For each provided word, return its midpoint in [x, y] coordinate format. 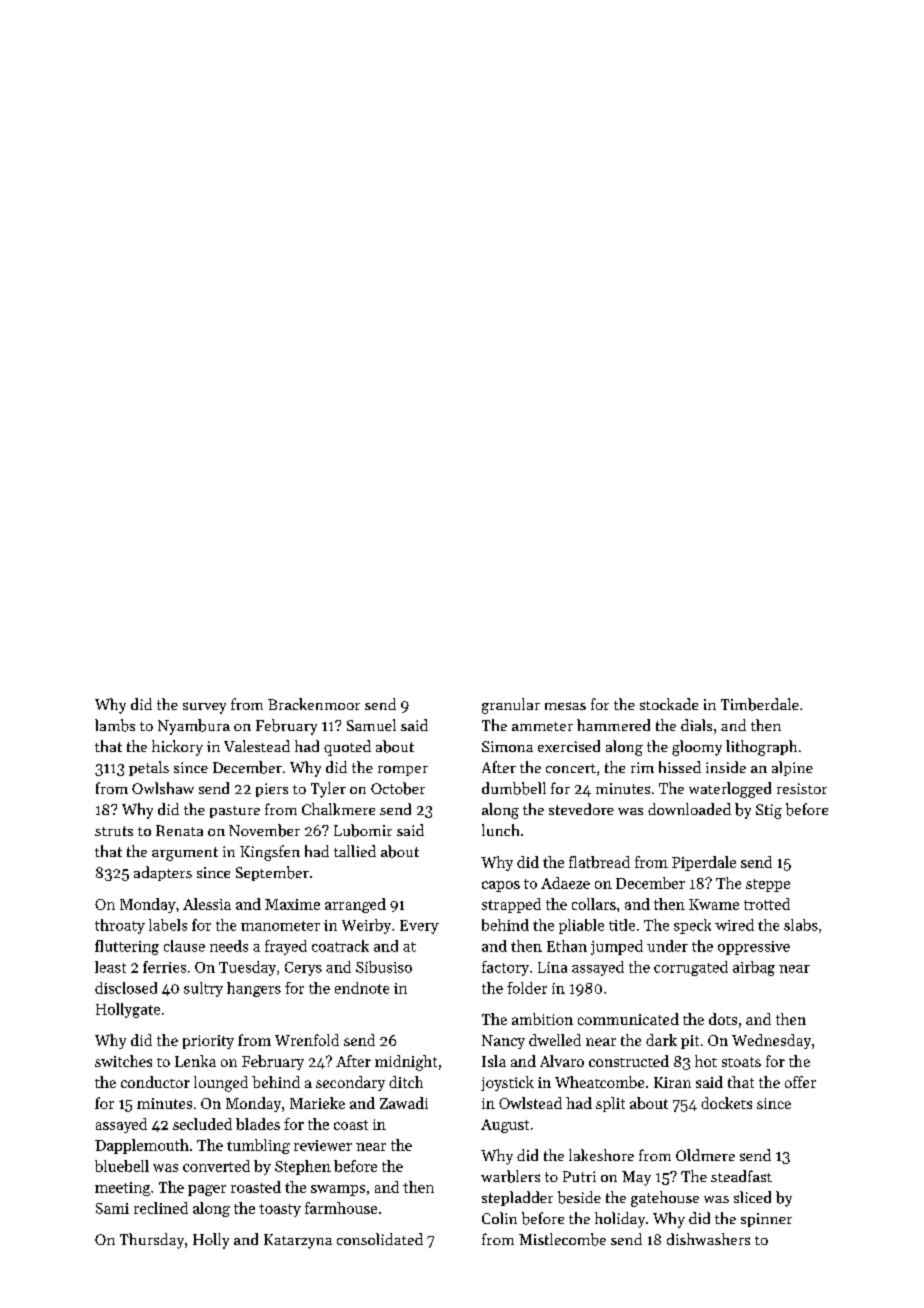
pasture [235, 812]
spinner [766, 1220]
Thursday [152, 1241]
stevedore [581, 809]
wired [734, 925]
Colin [499, 1218]
